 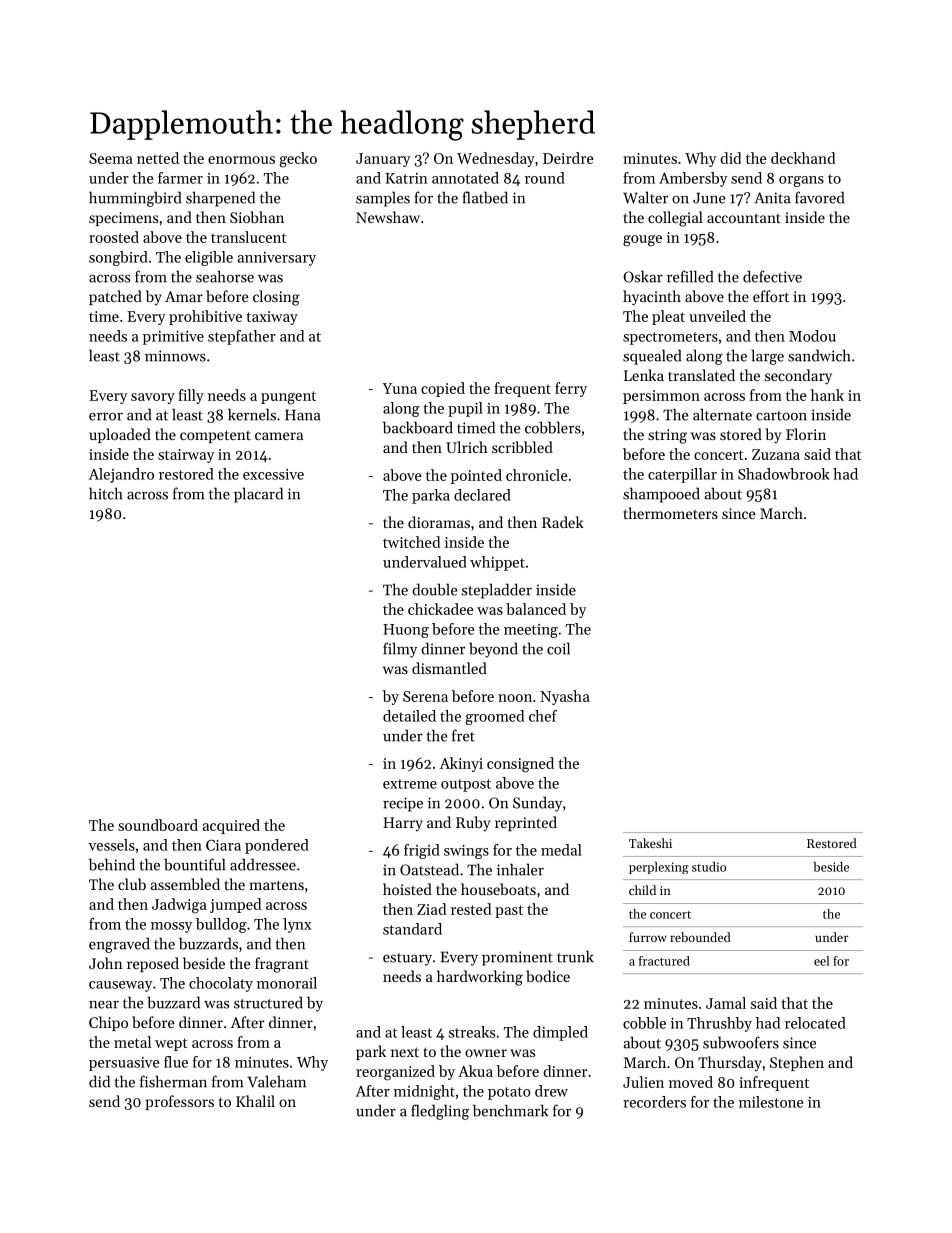 What do you see at coordinates (158, 825) in the page?
I see `soundboard` at bounding box center [158, 825].
